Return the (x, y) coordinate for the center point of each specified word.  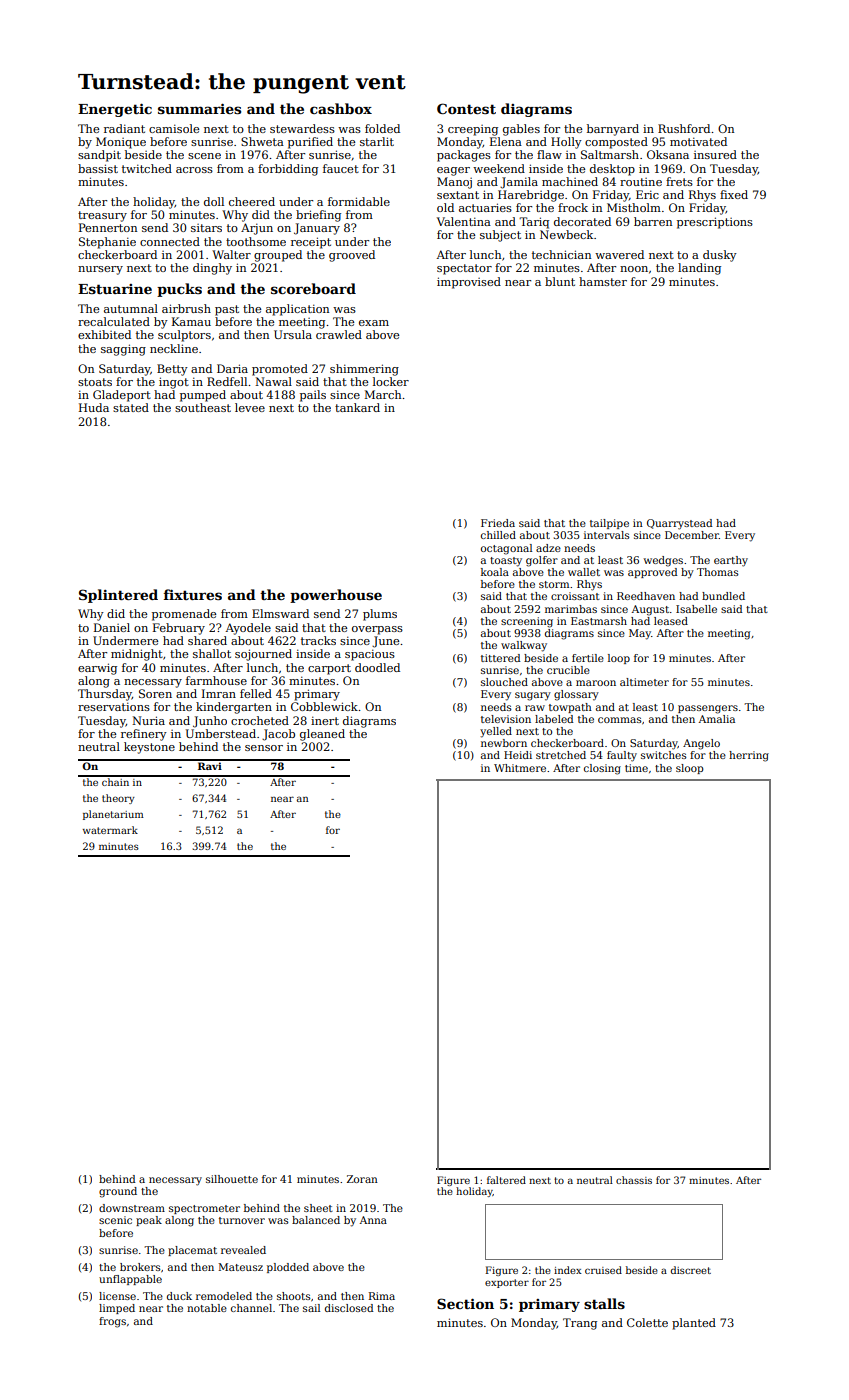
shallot (212, 653)
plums (380, 615)
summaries (199, 108)
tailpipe (609, 524)
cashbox (341, 108)
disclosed (349, 1308)
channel (251, 1308)
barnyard (613, 130)
